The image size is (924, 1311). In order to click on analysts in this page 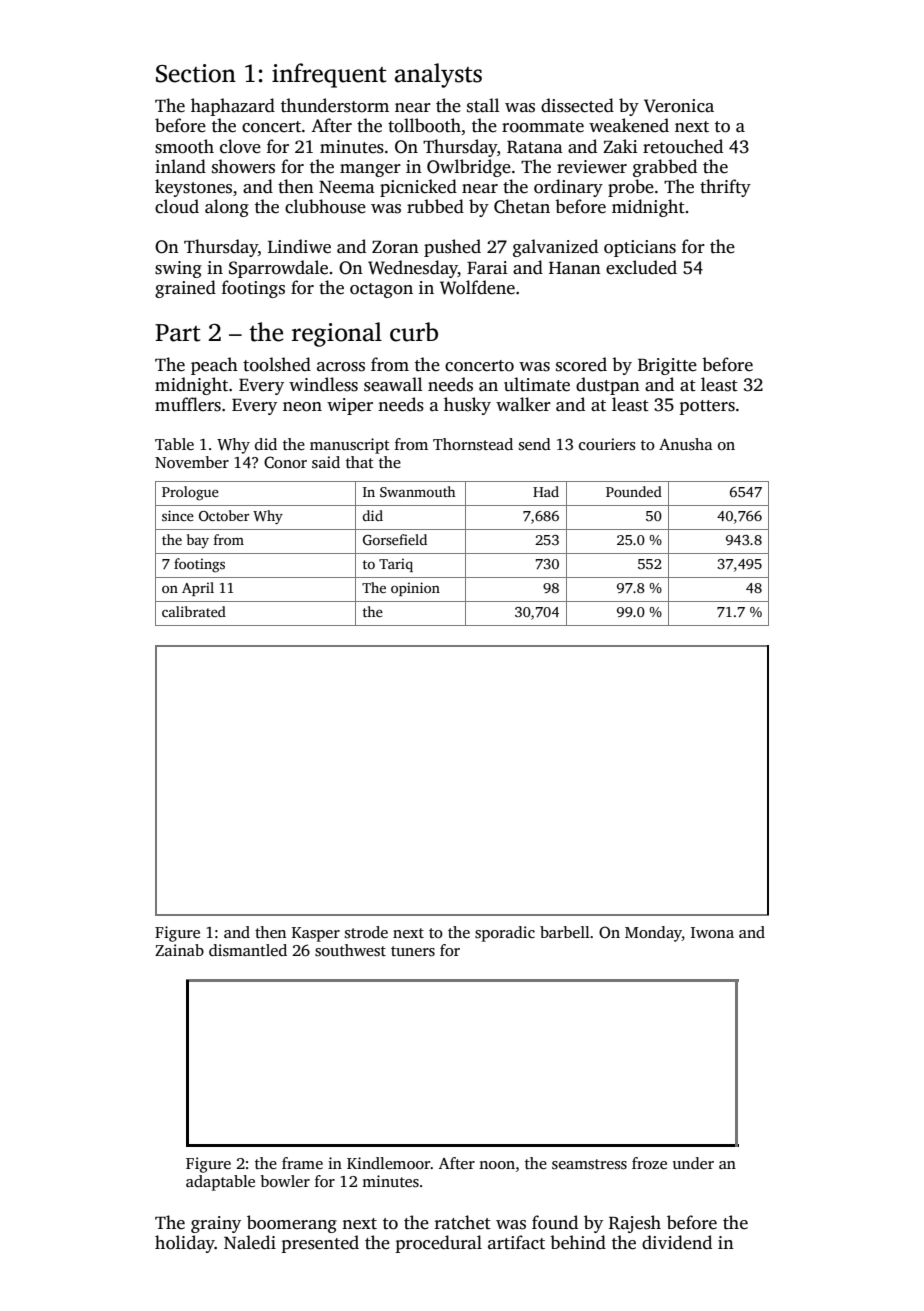, I will do `click(438, 75)`.
